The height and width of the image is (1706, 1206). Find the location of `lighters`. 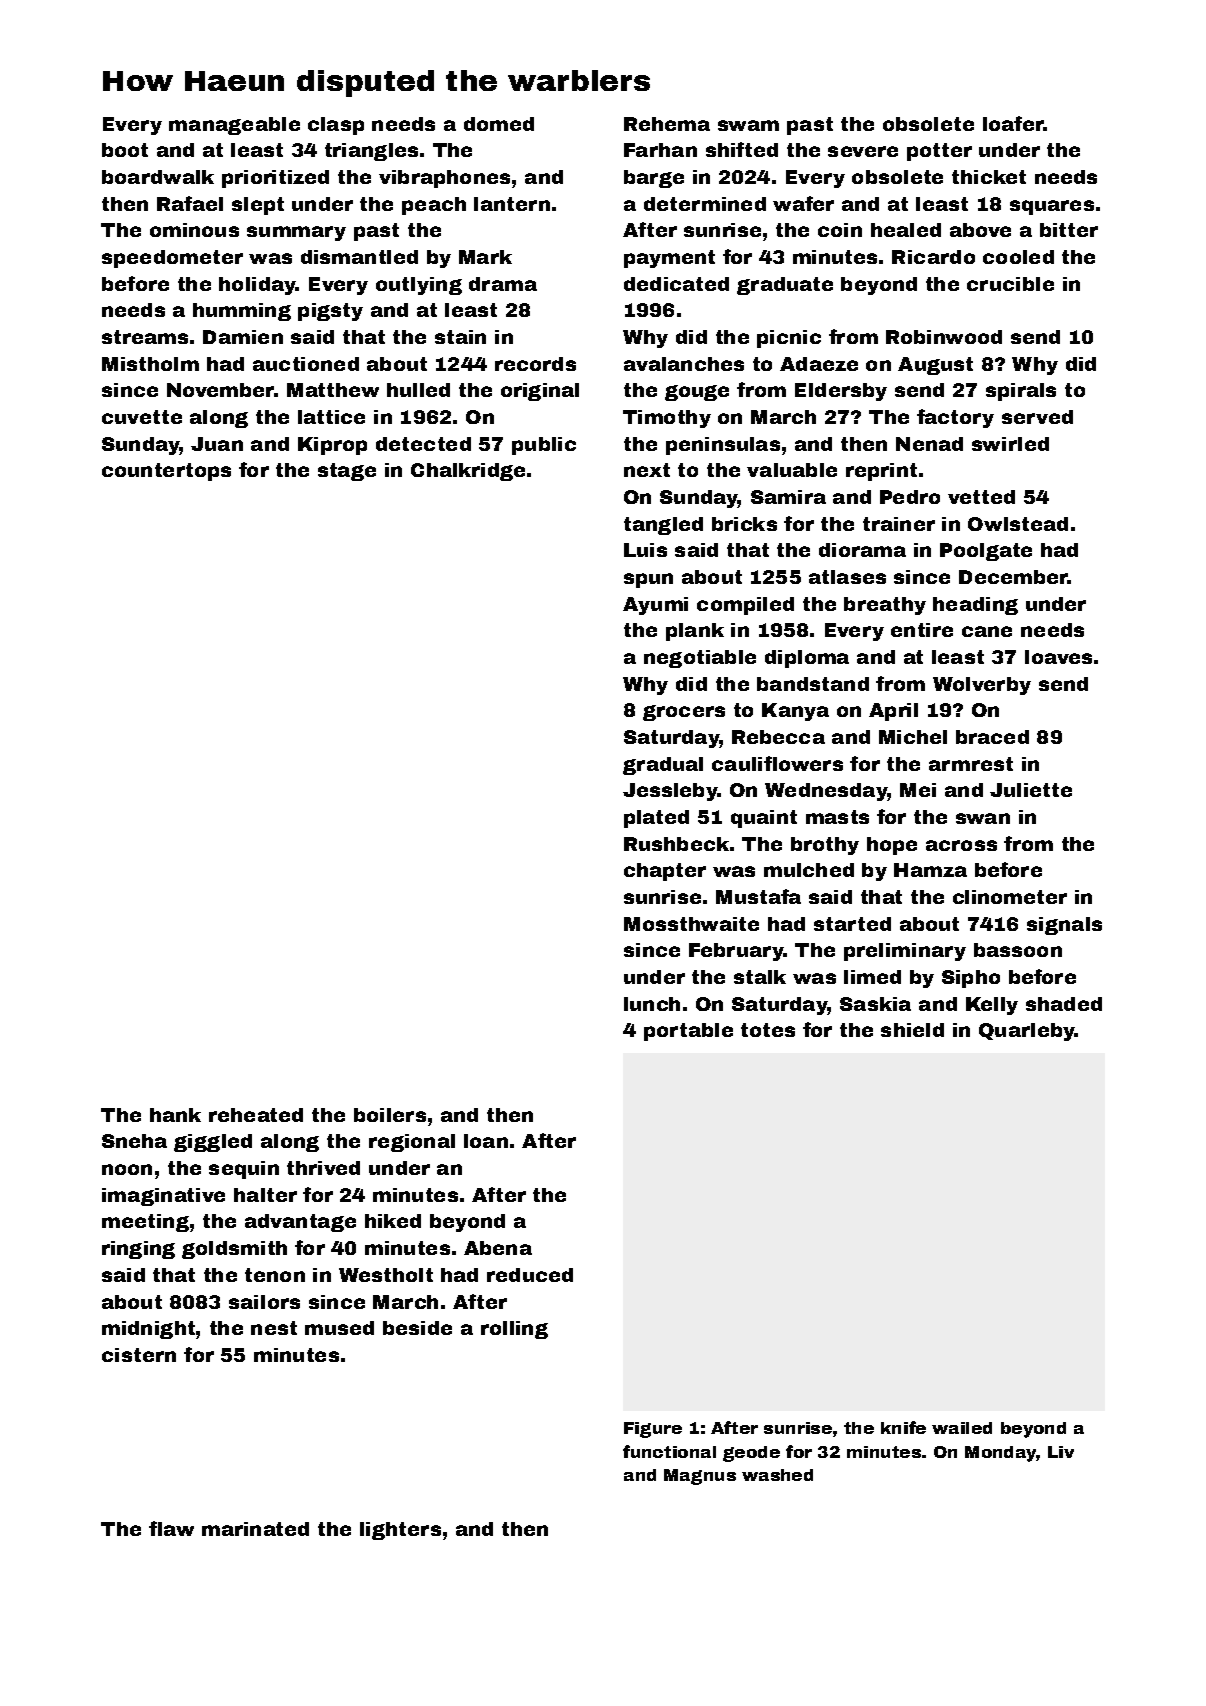

lighters is located at coordinates (400, 1531).
